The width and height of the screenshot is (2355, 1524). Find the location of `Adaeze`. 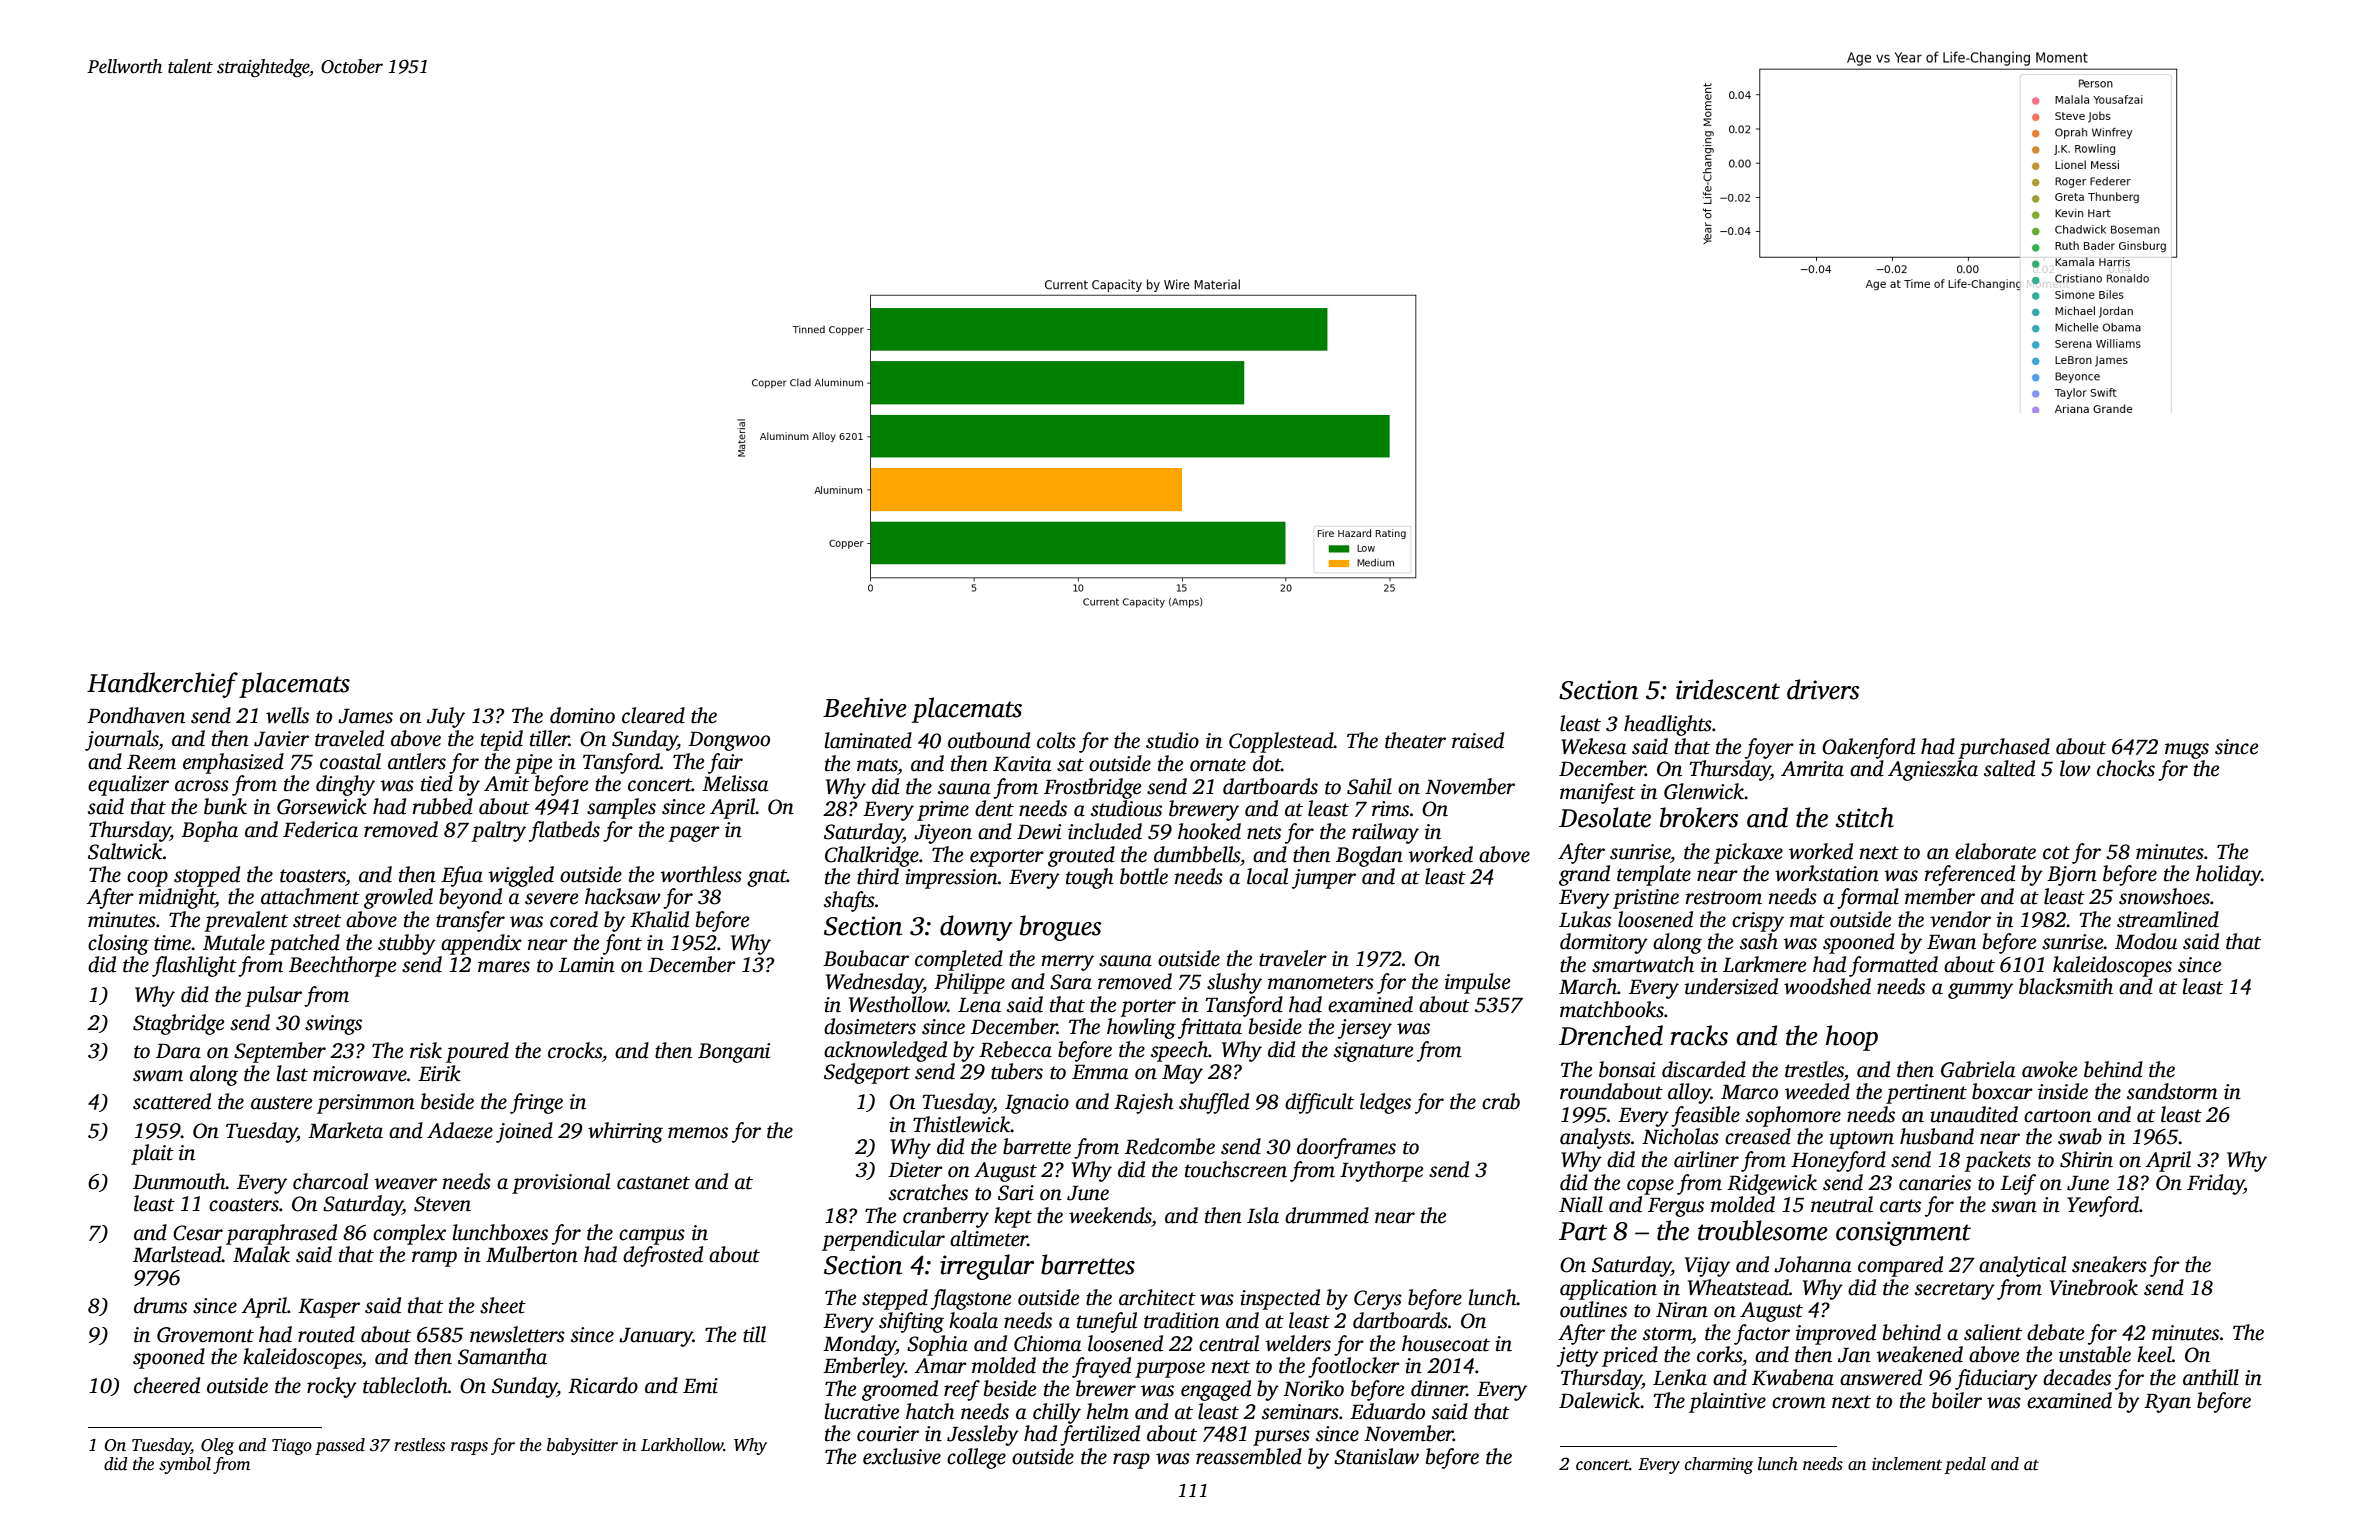

Adaeze is located at coordinates (460, 1130).
